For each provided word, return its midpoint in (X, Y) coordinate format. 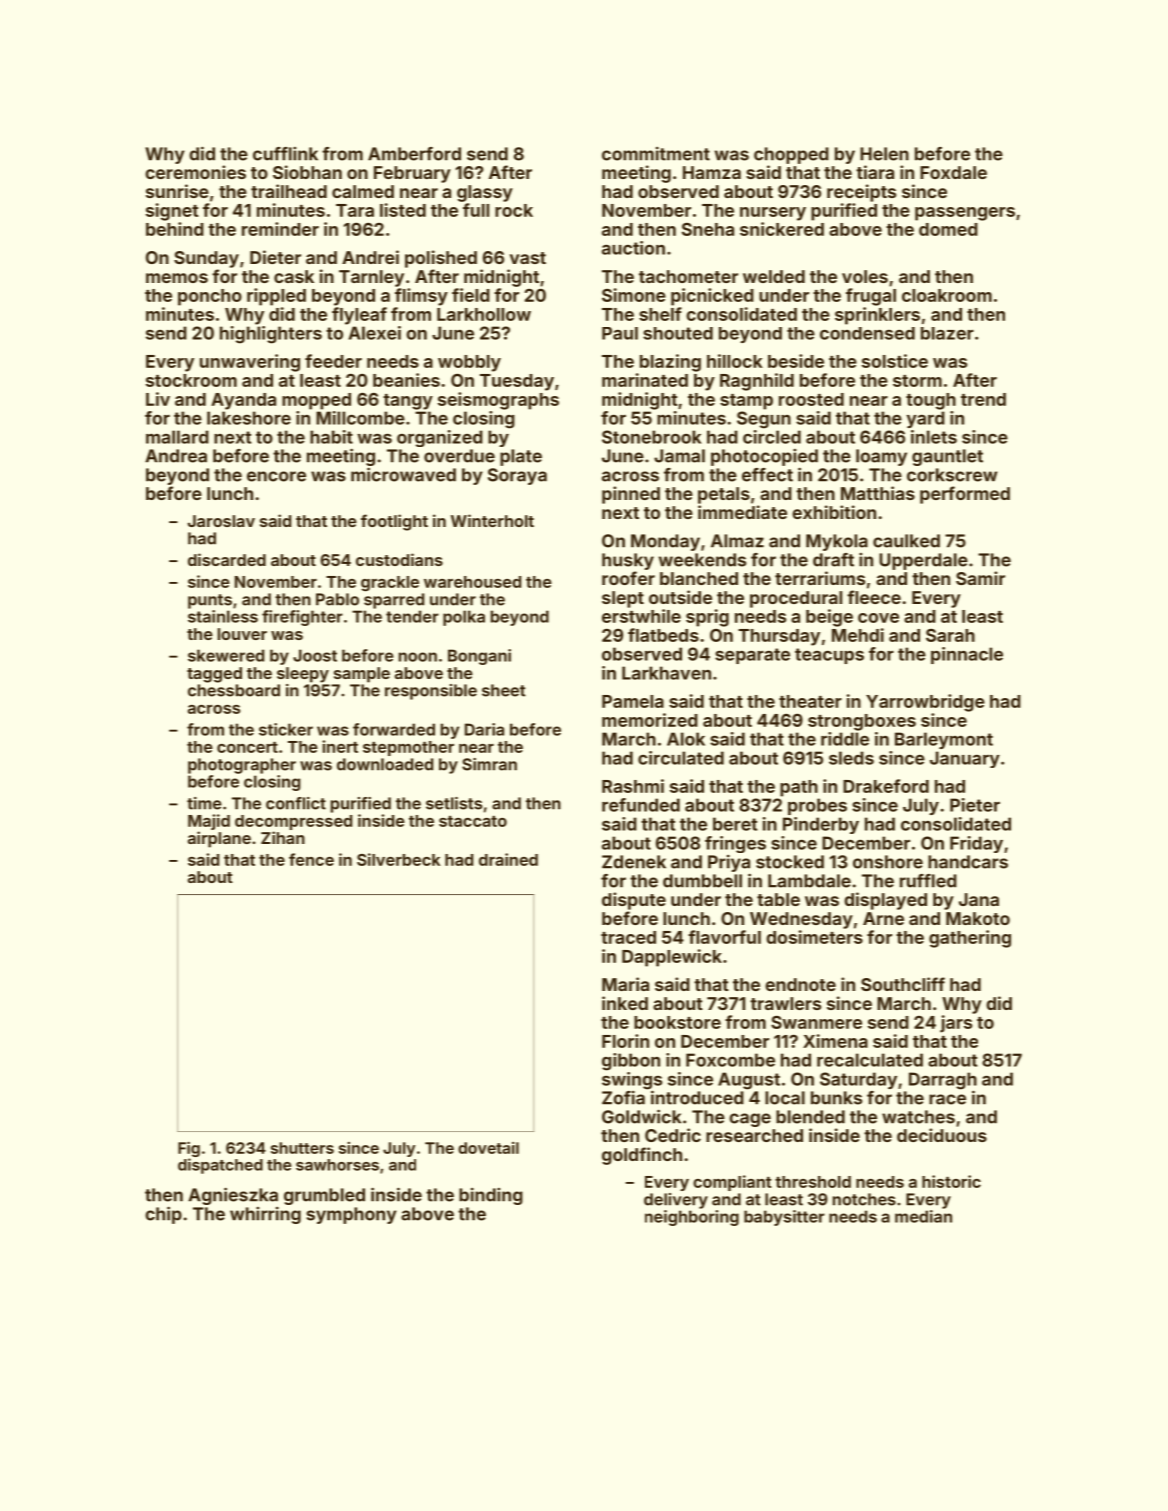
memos (177, 278)
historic (951, 1181)
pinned (631, 495)
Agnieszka (233, 1196)
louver (242, 634)
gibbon (631, 1062)
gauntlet (947, 457)
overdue (459, 456)
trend (983, 399)
